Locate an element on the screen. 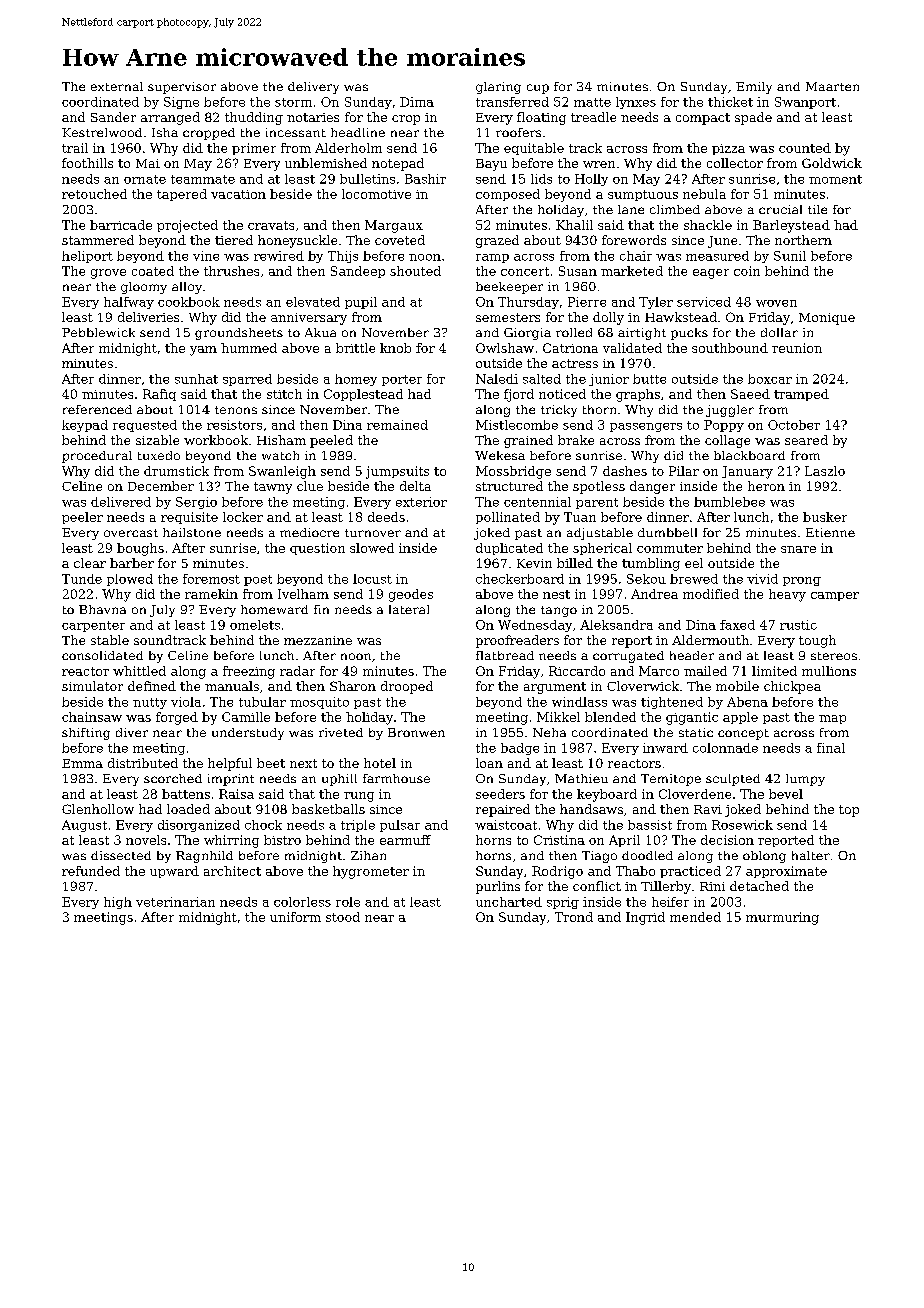  veterinarian is located at coordinates (175, 902).
